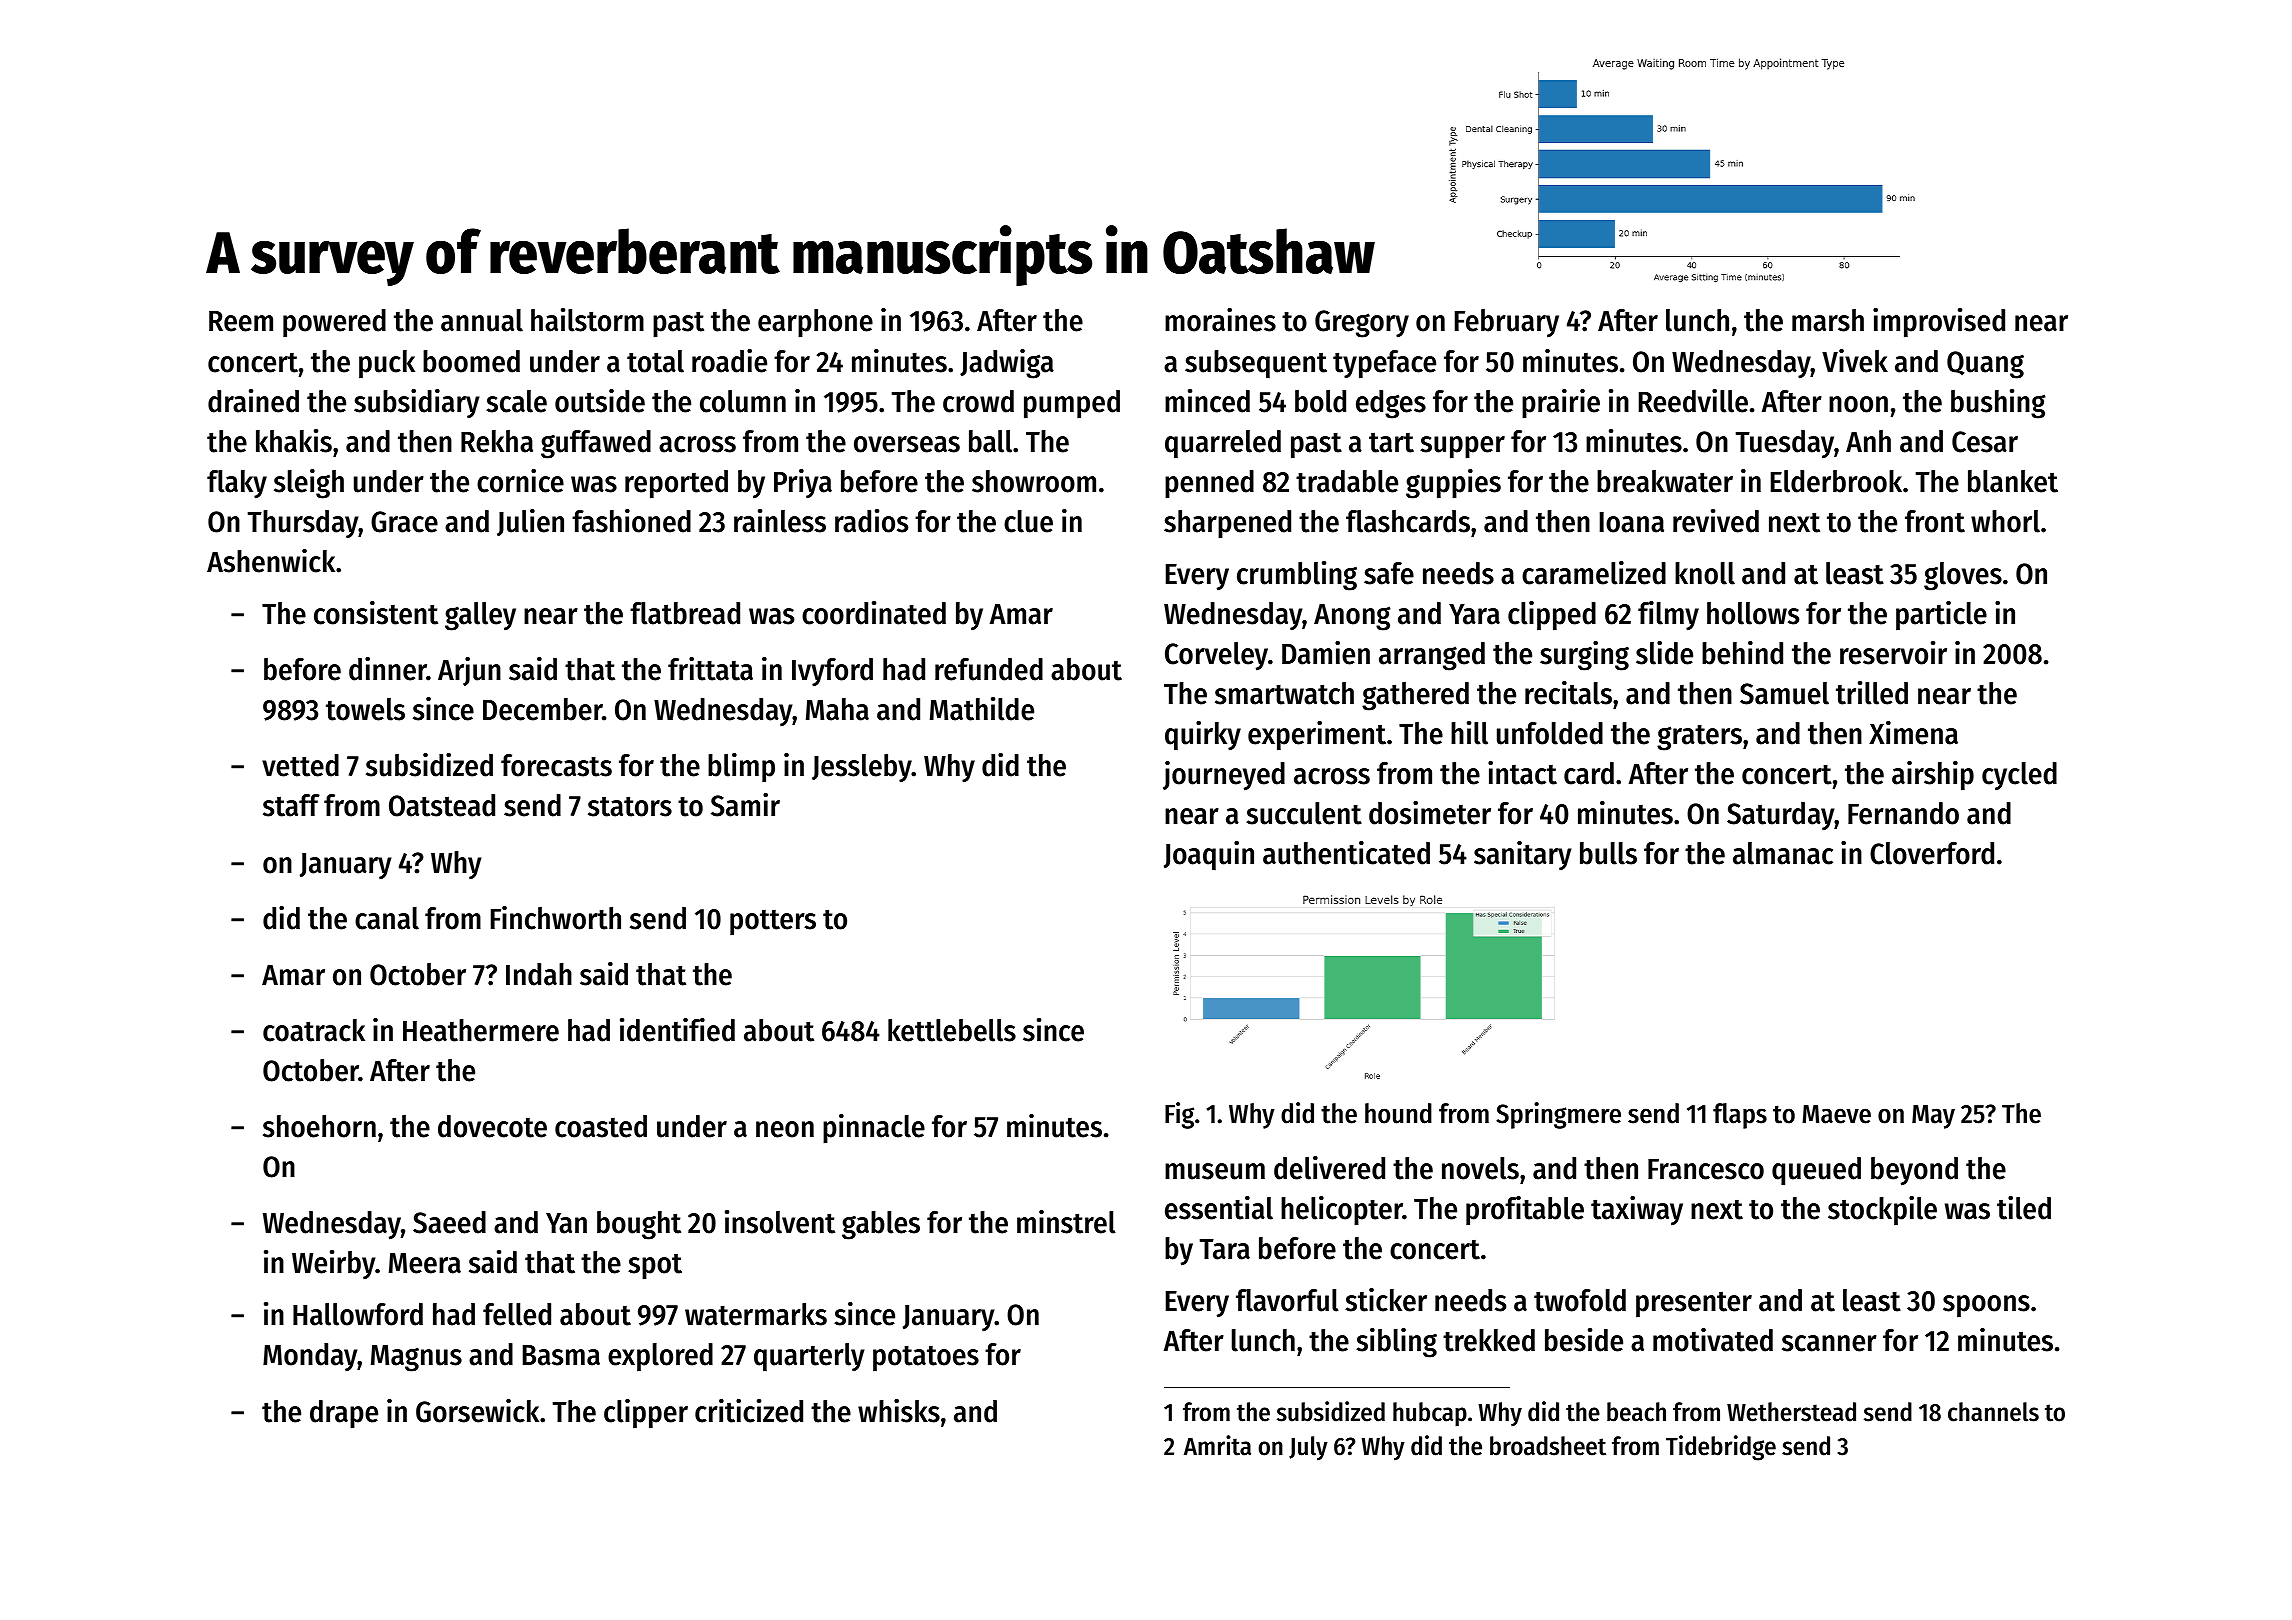  Describe the element at coordinates (2019, 776) in the document. I see `cycled` at that location.
